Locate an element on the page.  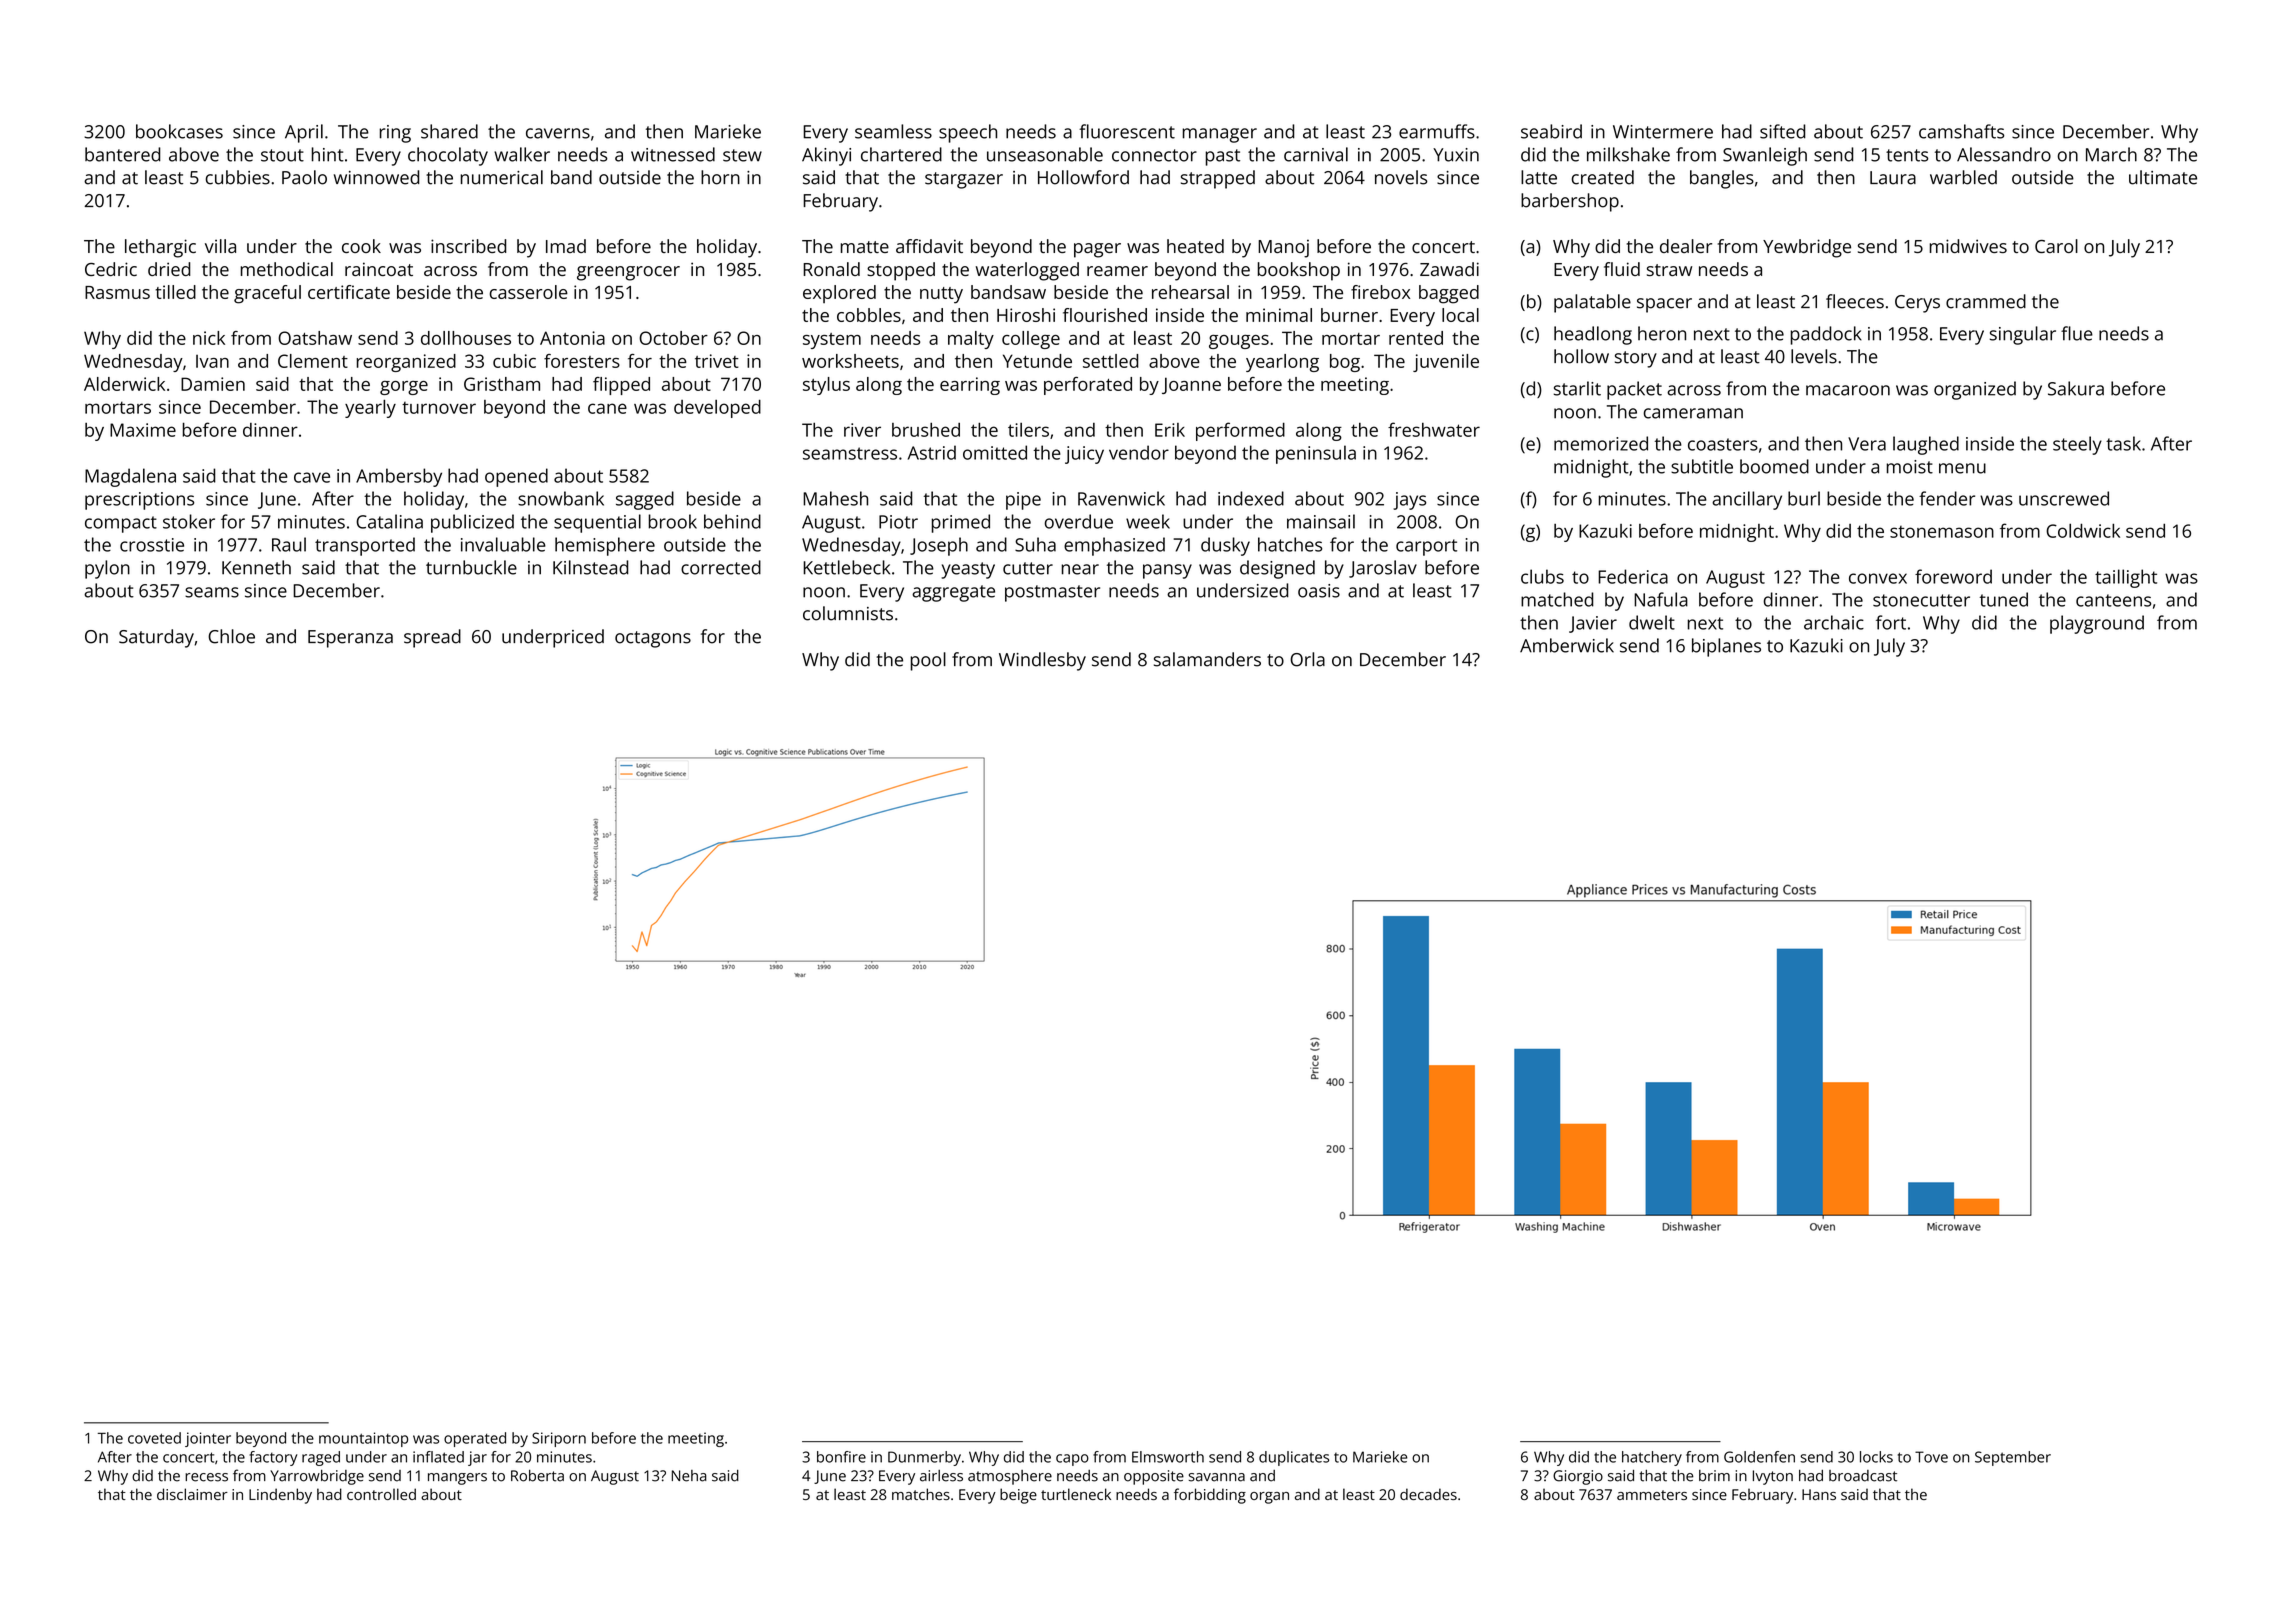
Esperanza is located at coordinates (350, 639).
